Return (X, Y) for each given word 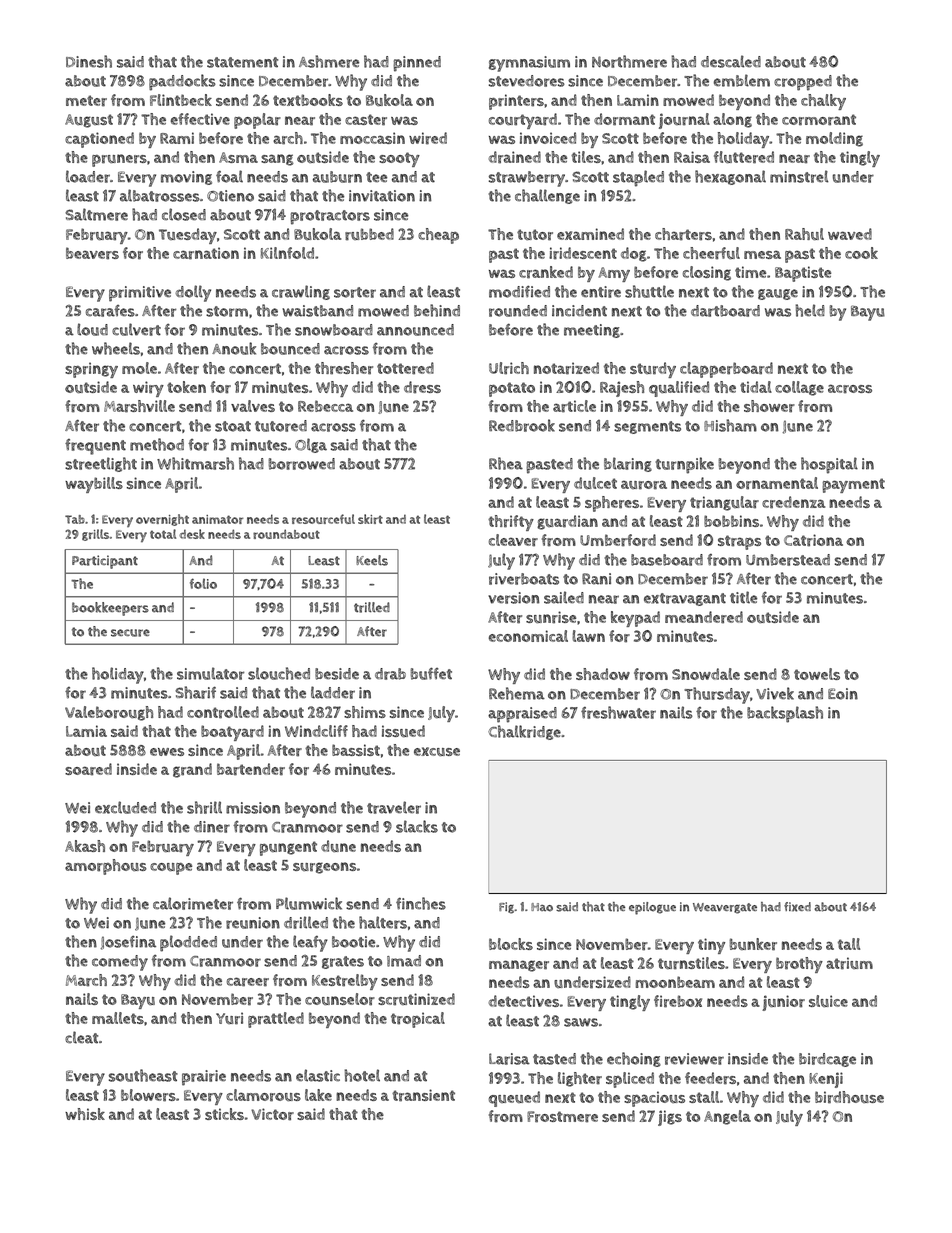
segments (647, 427)
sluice (828, 1001)
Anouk (234, 348)
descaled (731, 61)
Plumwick (309, 903)
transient (423, 1095)
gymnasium (529, 64)
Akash (85, 846)
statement (242, 62)
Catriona (813, 540)
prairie (204, 1078)
